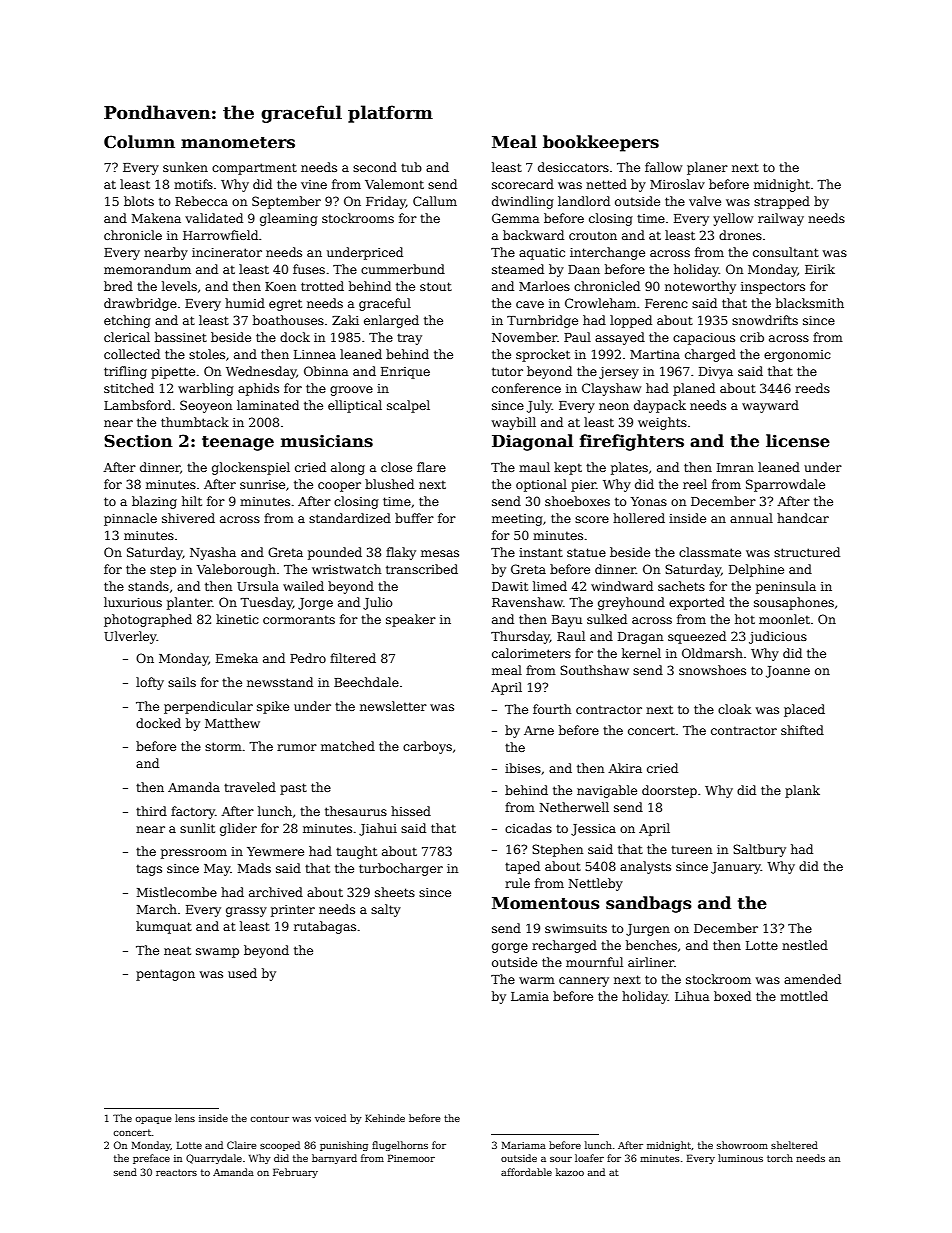  What do you see at coordinates (148, 586) in the screenshot?
I see `stands` at bounding box center [148, 586].
